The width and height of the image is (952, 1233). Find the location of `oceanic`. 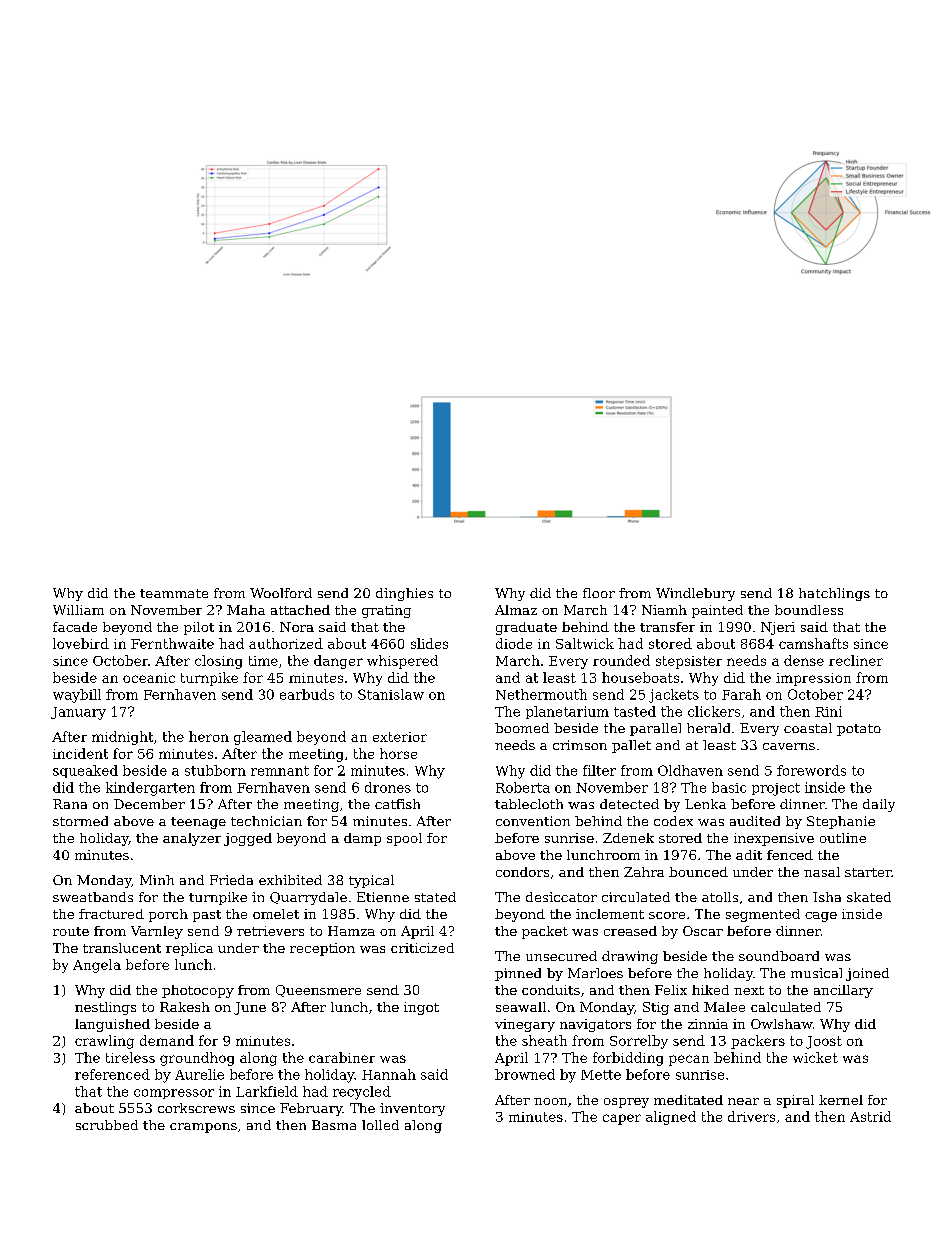

oceanic is located at coordinates (149, 678).
